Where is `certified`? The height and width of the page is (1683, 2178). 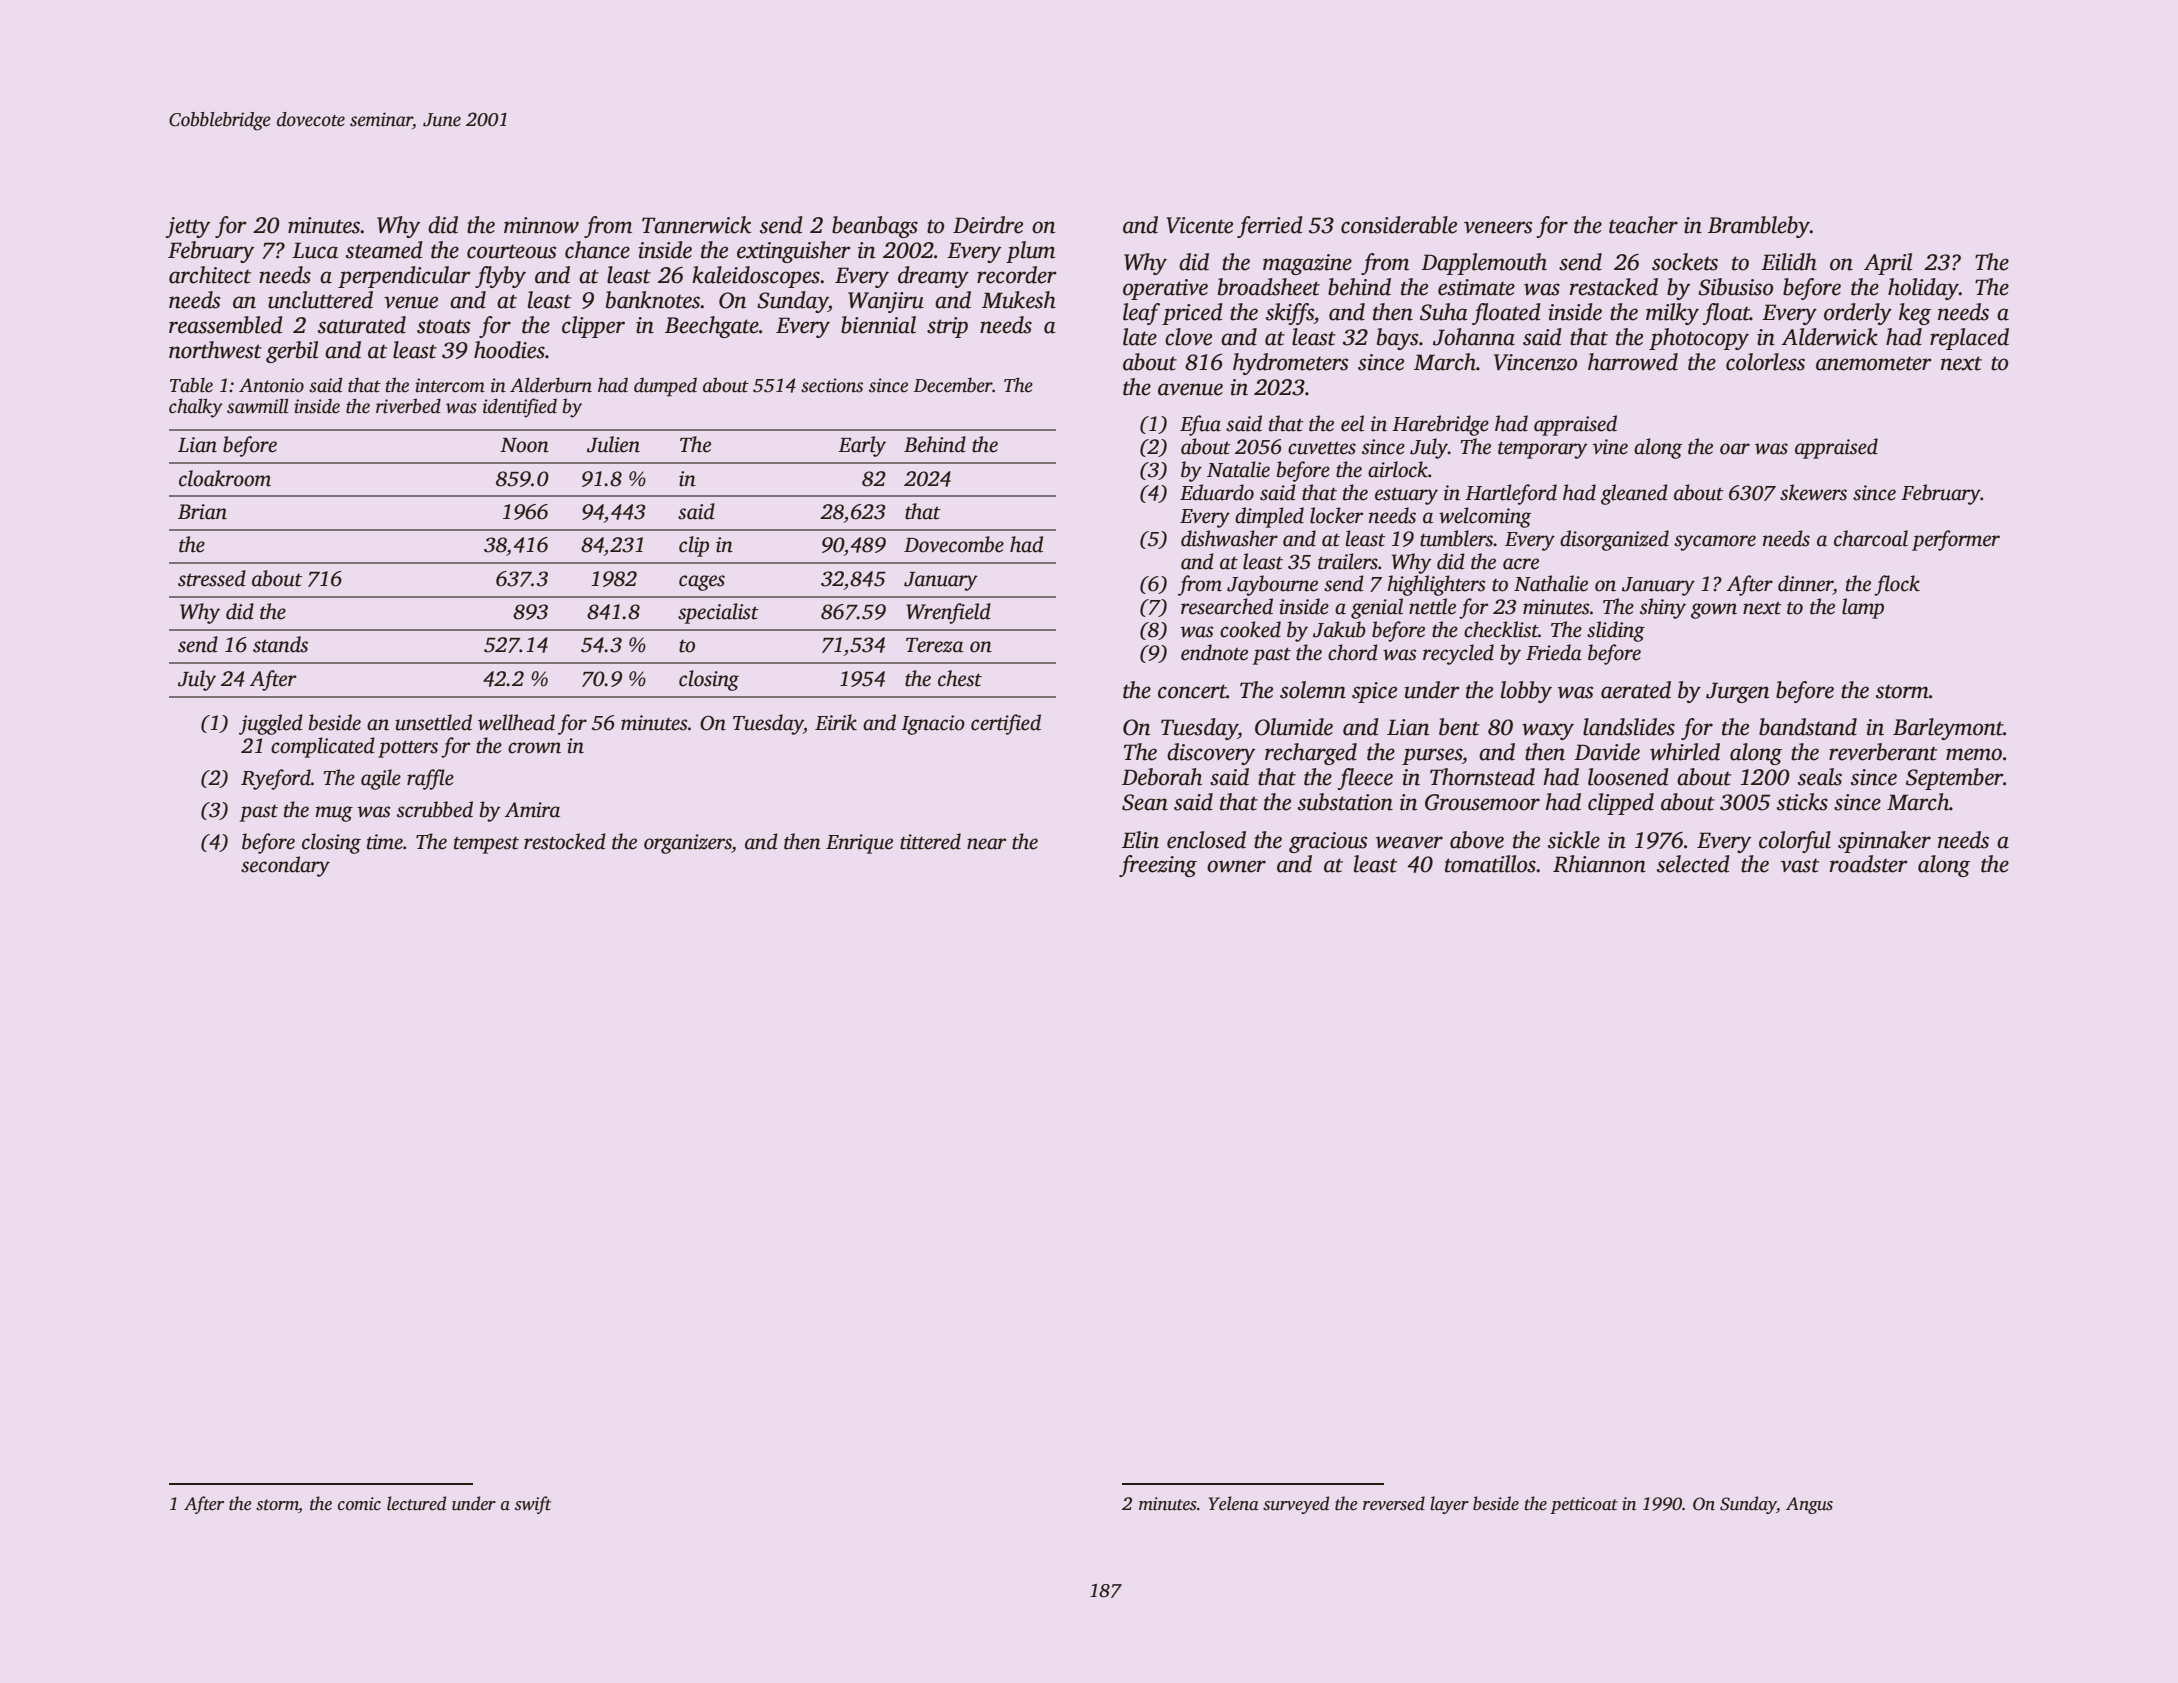
certified is located at coordinates (1006, 724).
